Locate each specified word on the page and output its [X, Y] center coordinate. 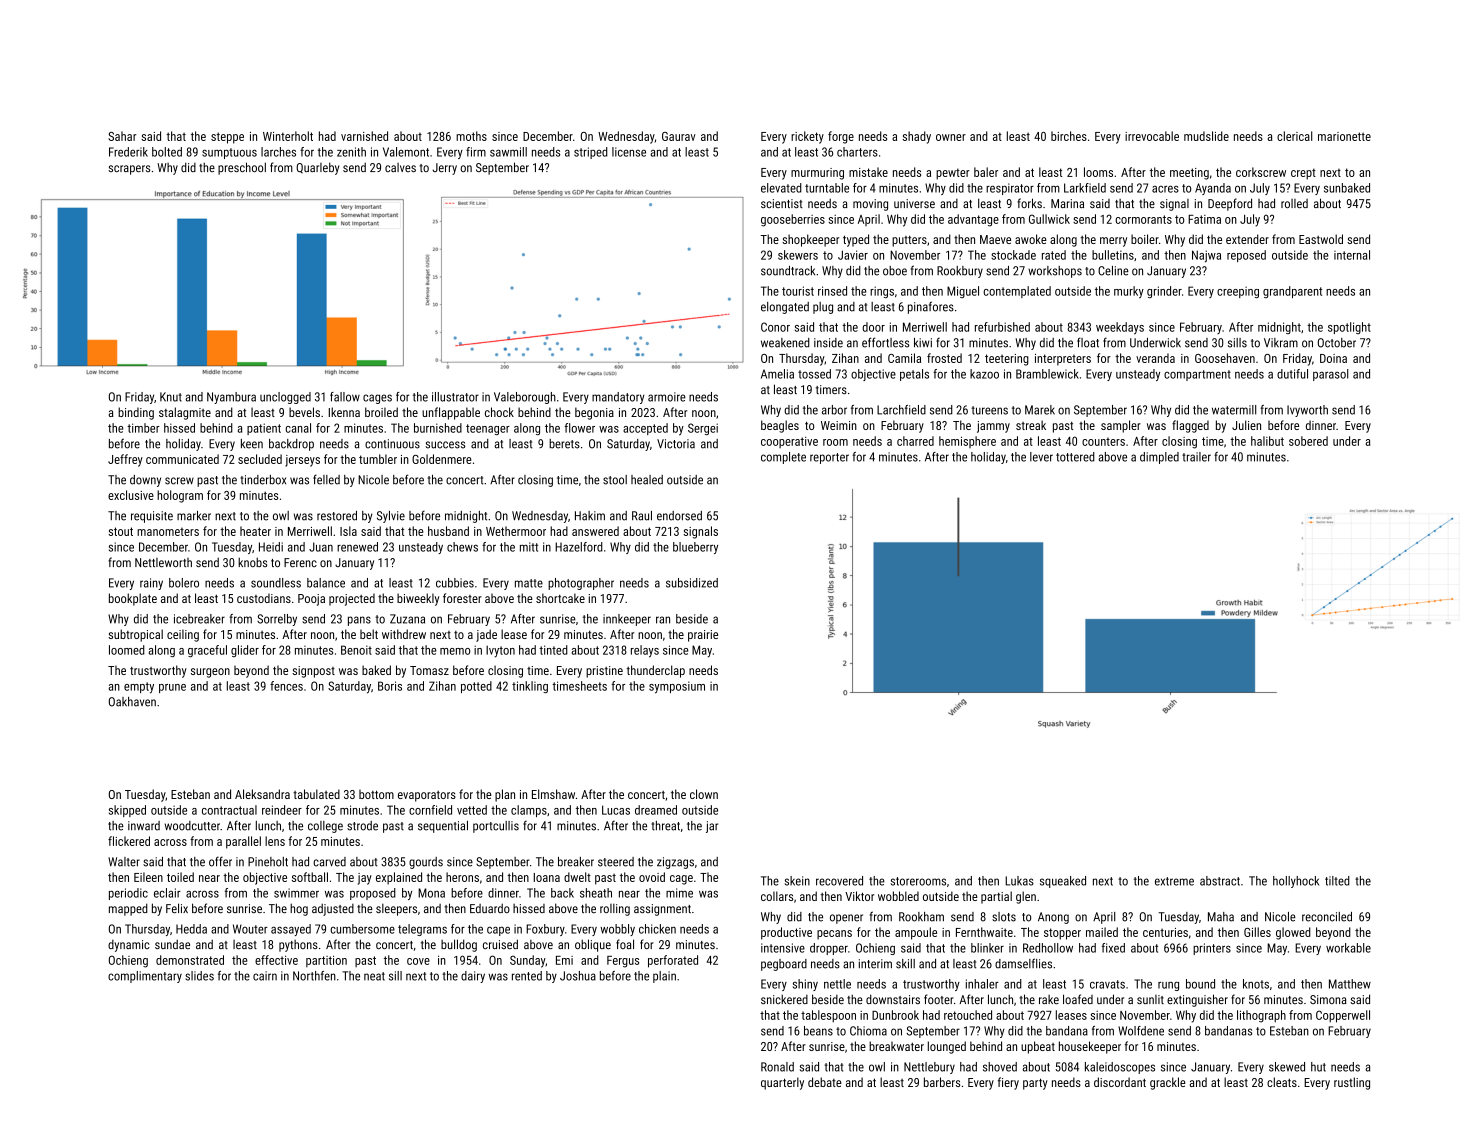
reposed [1246, 256]
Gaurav [679, 136]
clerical [1294, 136]
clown [704, 794]
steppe [227, 138]
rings [882, 292]
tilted [1337, 881]
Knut [171, 397]
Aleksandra [262, 794]
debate [825, 1082]
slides [199, 976]
